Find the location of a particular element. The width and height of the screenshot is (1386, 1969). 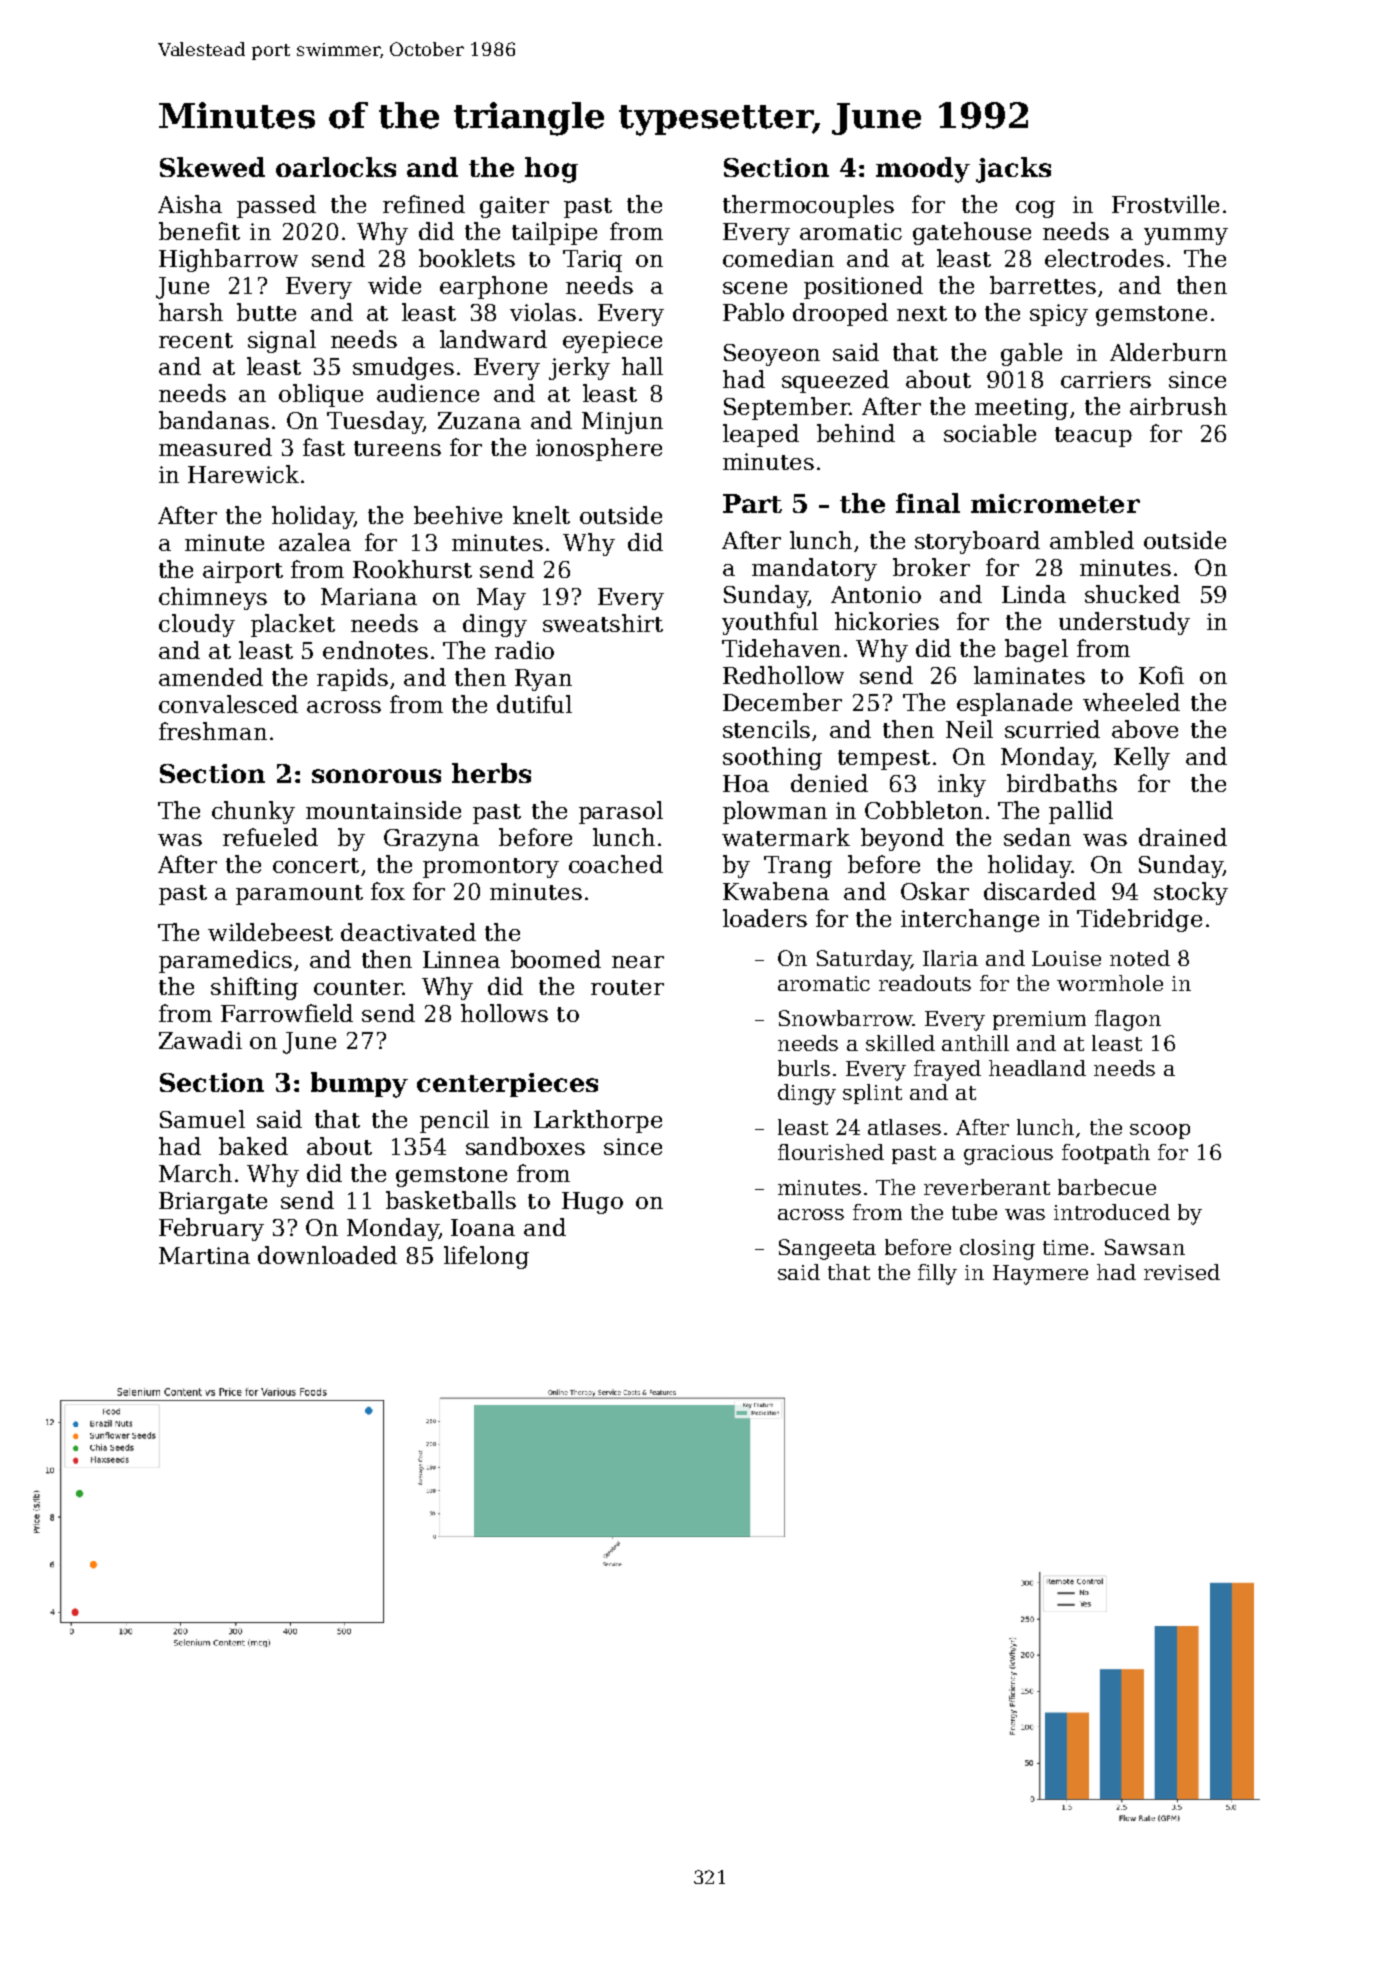

flourished is located at coordinates (831, 1152).
